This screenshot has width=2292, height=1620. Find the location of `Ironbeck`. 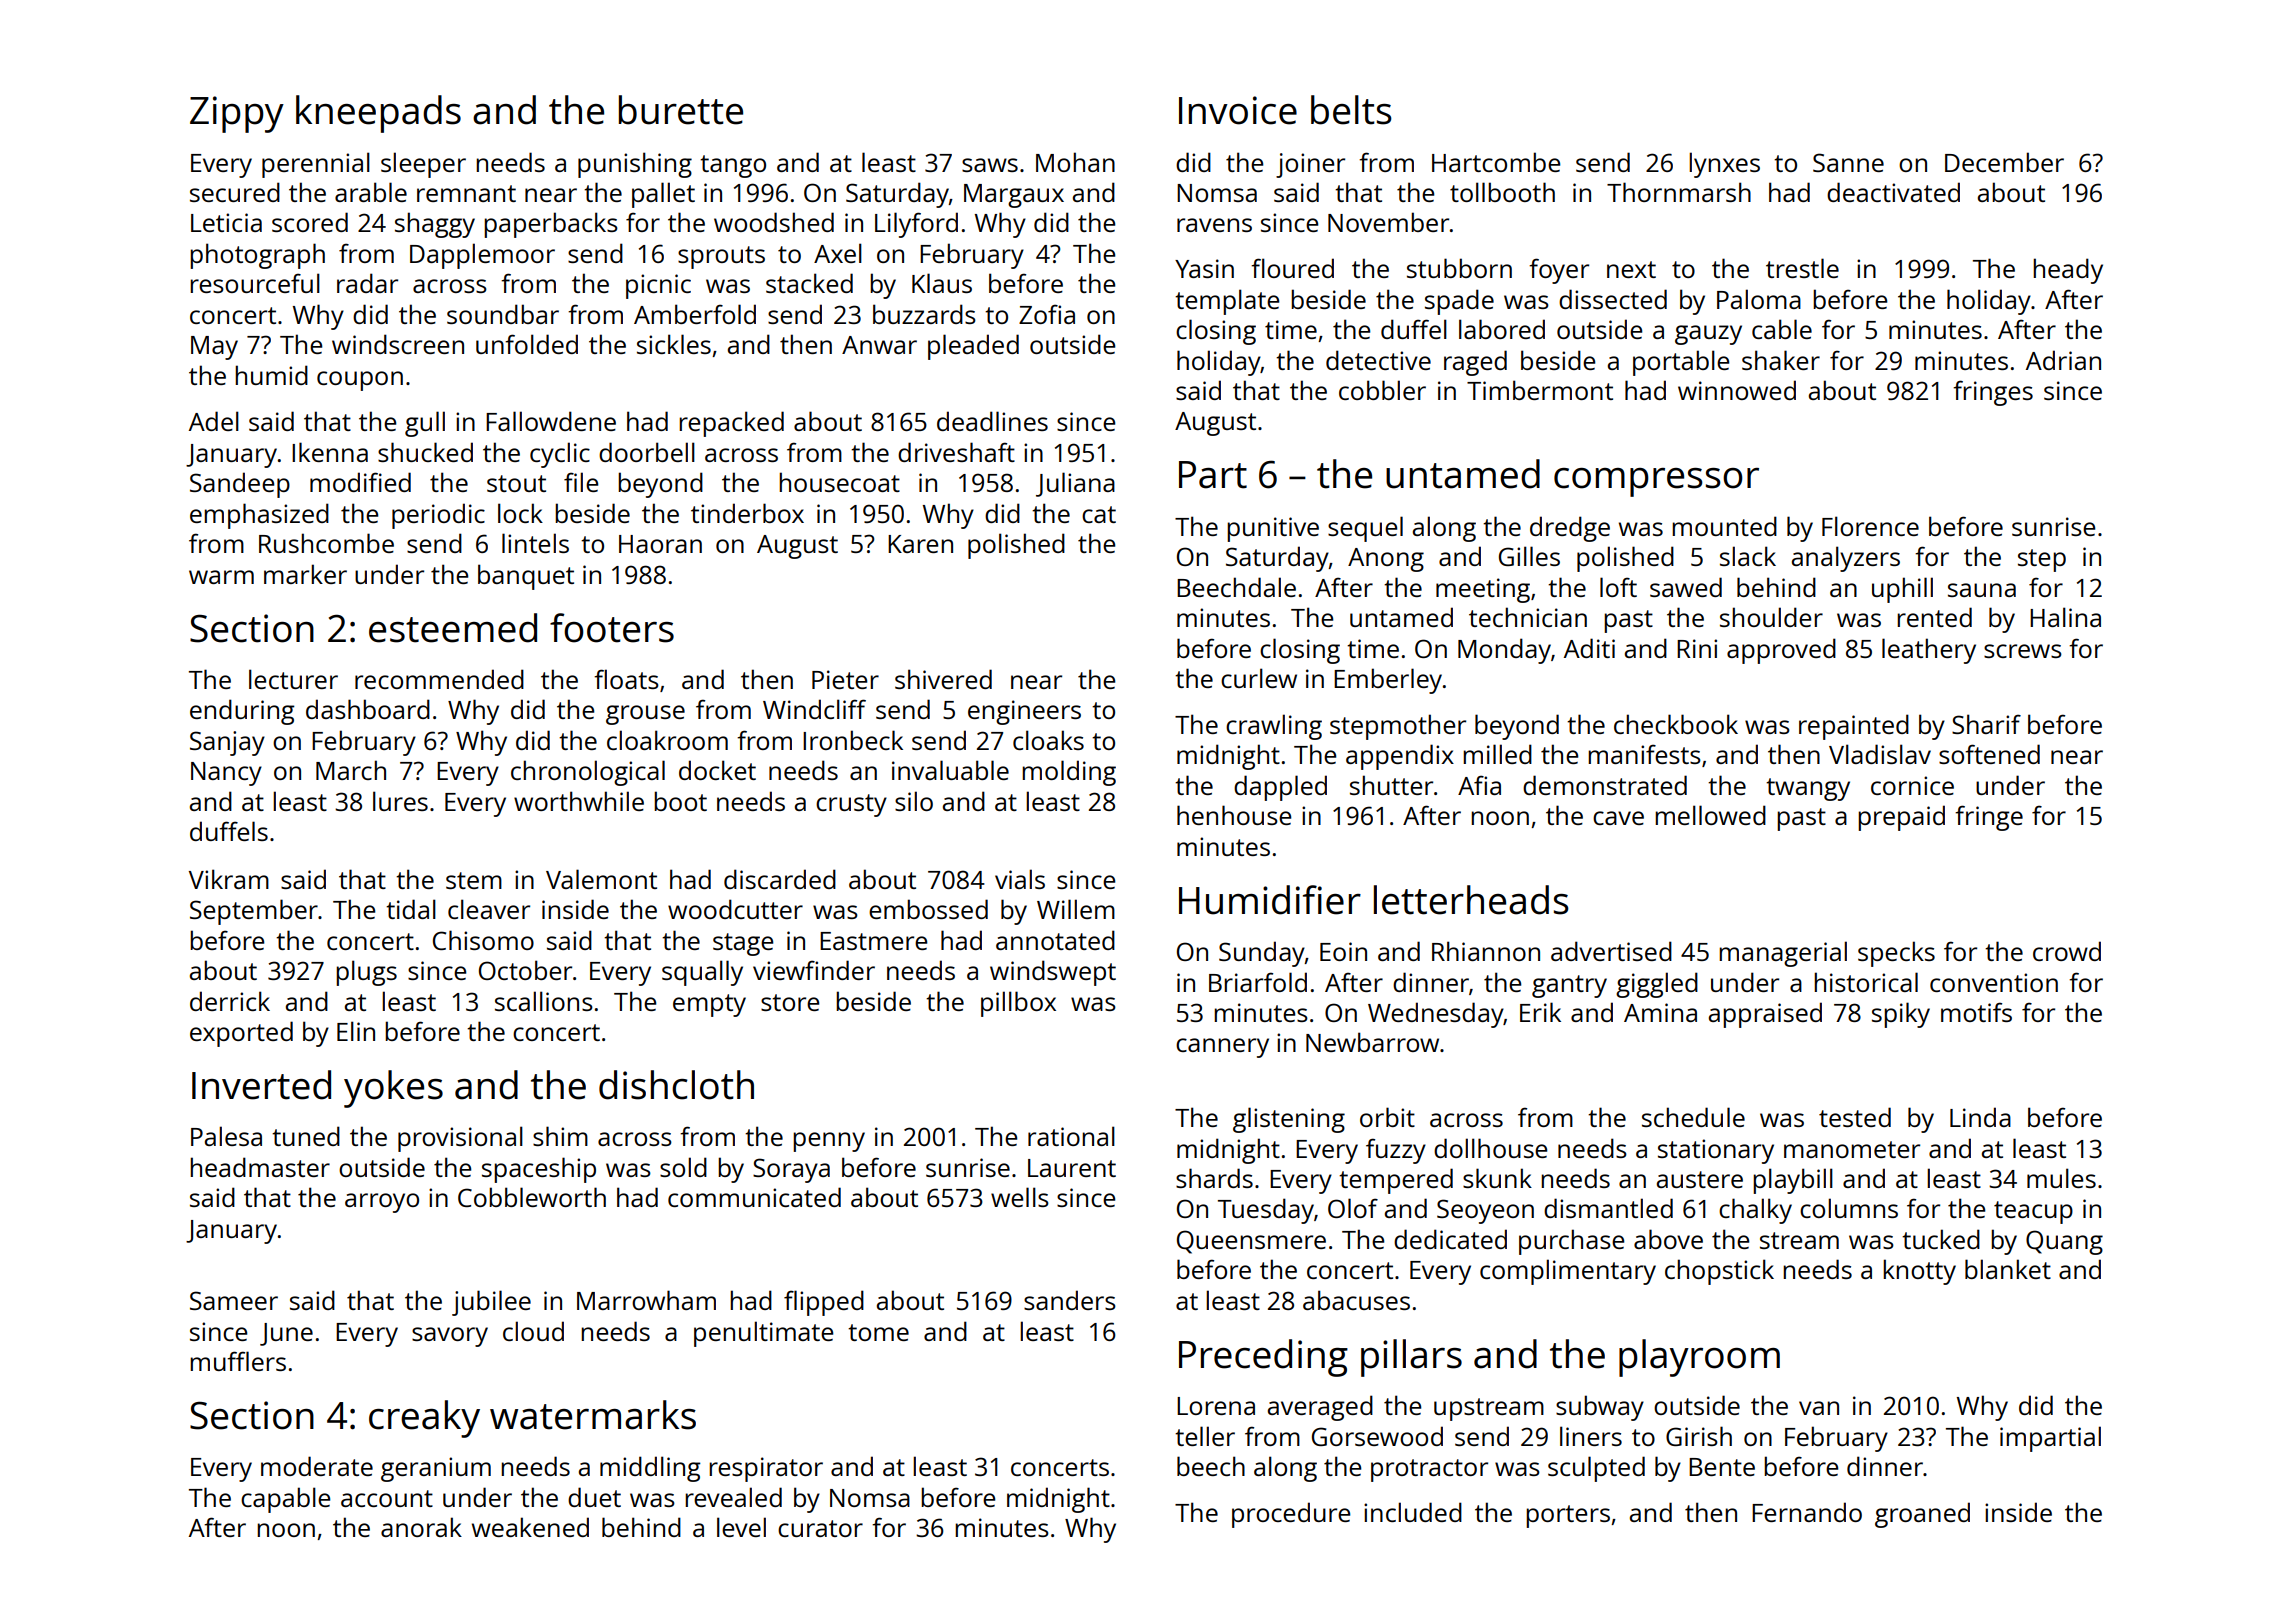

Ironbeck is located at coordinates (853, 740).
